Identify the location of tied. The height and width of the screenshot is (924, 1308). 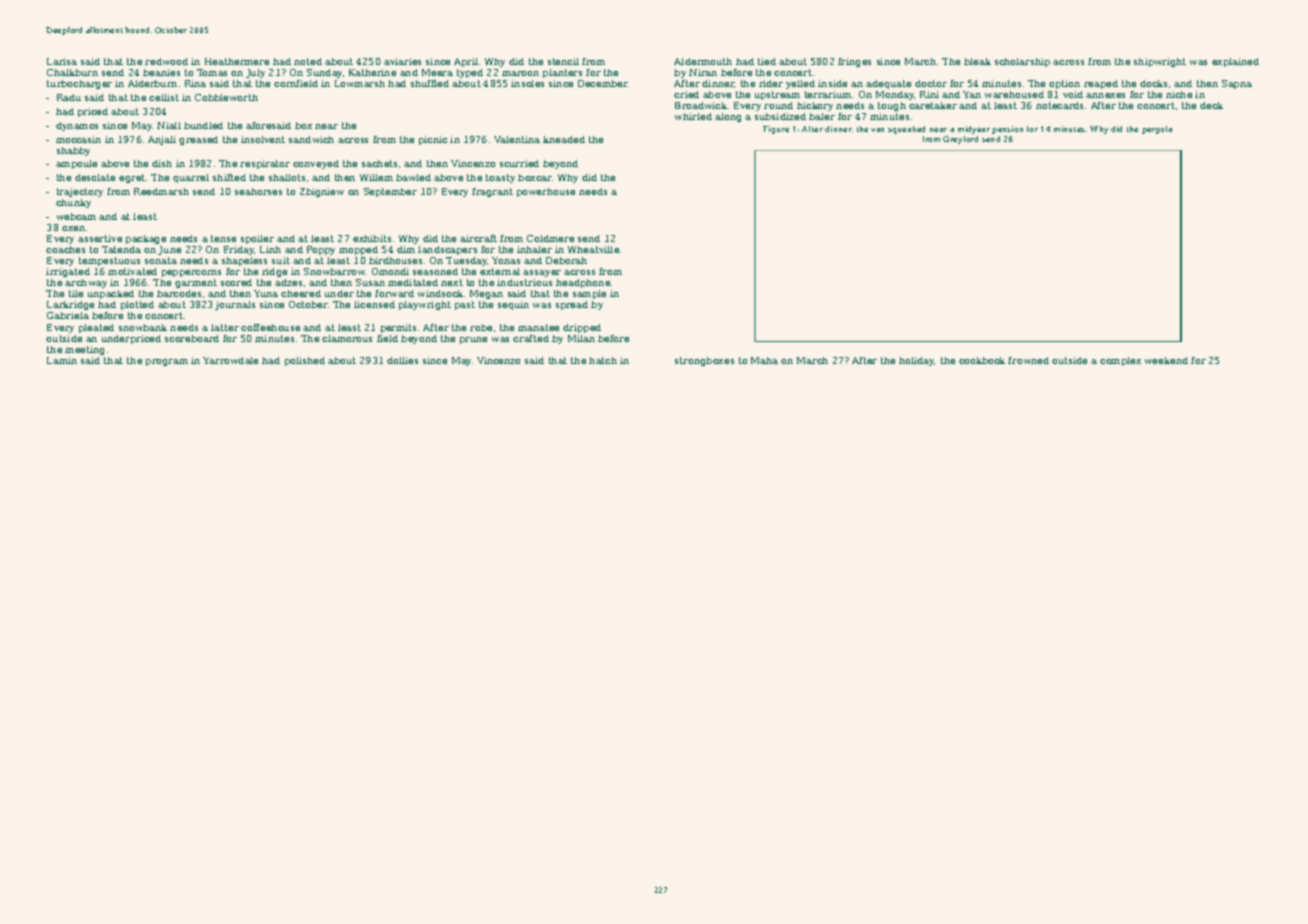
(767, 61).
